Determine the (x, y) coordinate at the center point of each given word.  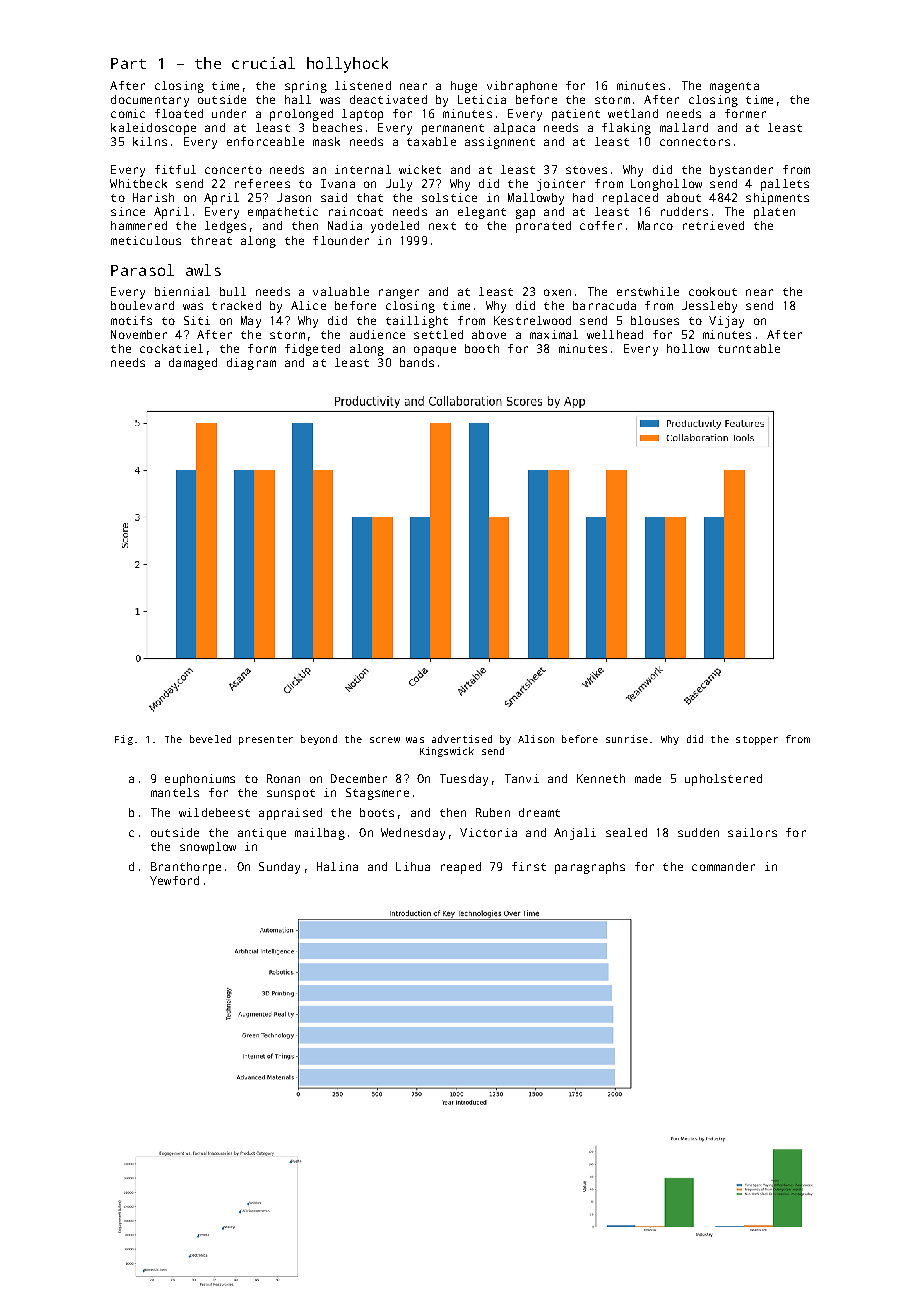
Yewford (174, 880)
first (529, 866)
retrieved (713, 225)
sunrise (627, 739)
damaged (193, 364)
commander (723, 866)
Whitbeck (138, 183)
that (370, 197)
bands (417, 362)
